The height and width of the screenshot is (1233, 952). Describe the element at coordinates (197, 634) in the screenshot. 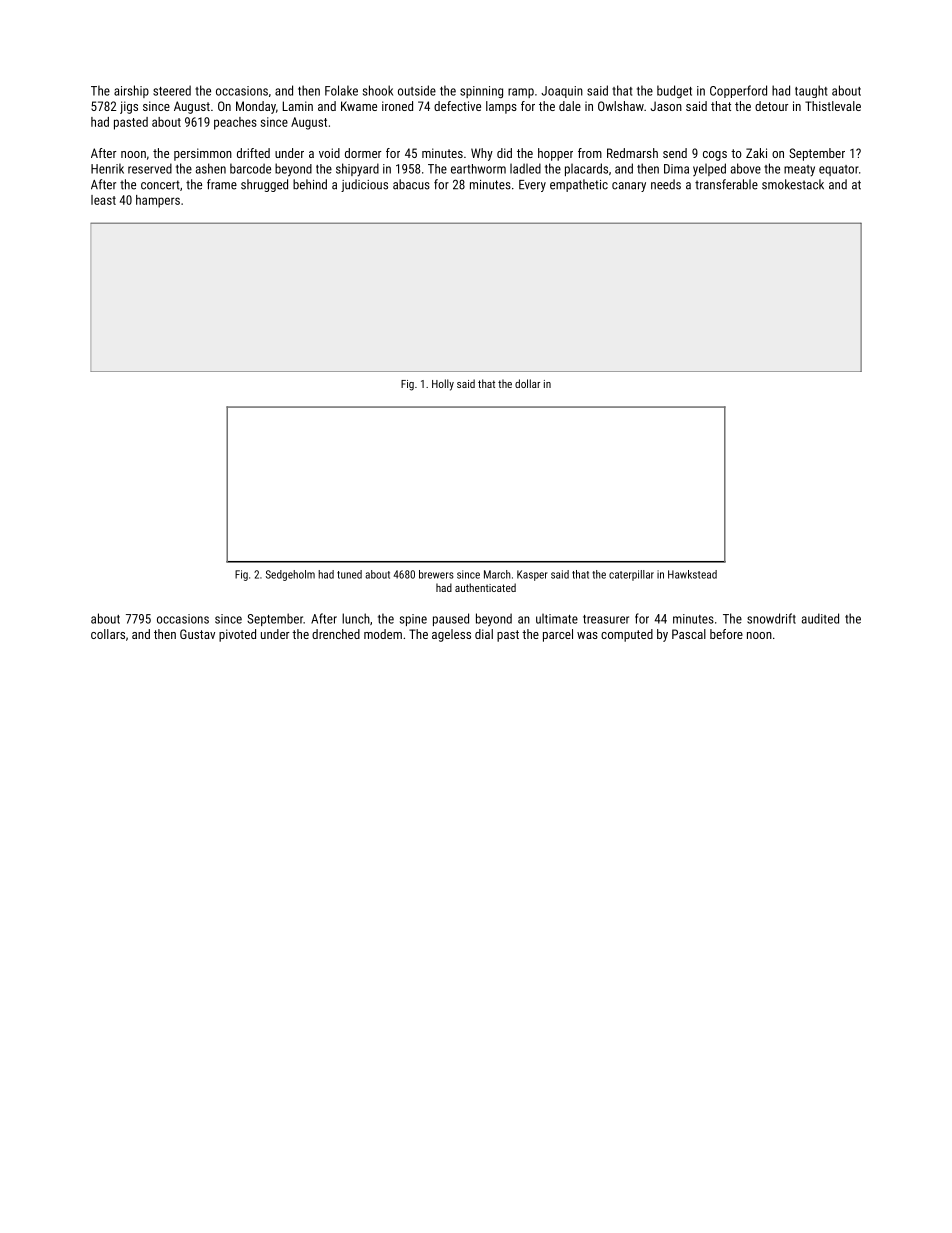

I see `Gustav` at that location.
